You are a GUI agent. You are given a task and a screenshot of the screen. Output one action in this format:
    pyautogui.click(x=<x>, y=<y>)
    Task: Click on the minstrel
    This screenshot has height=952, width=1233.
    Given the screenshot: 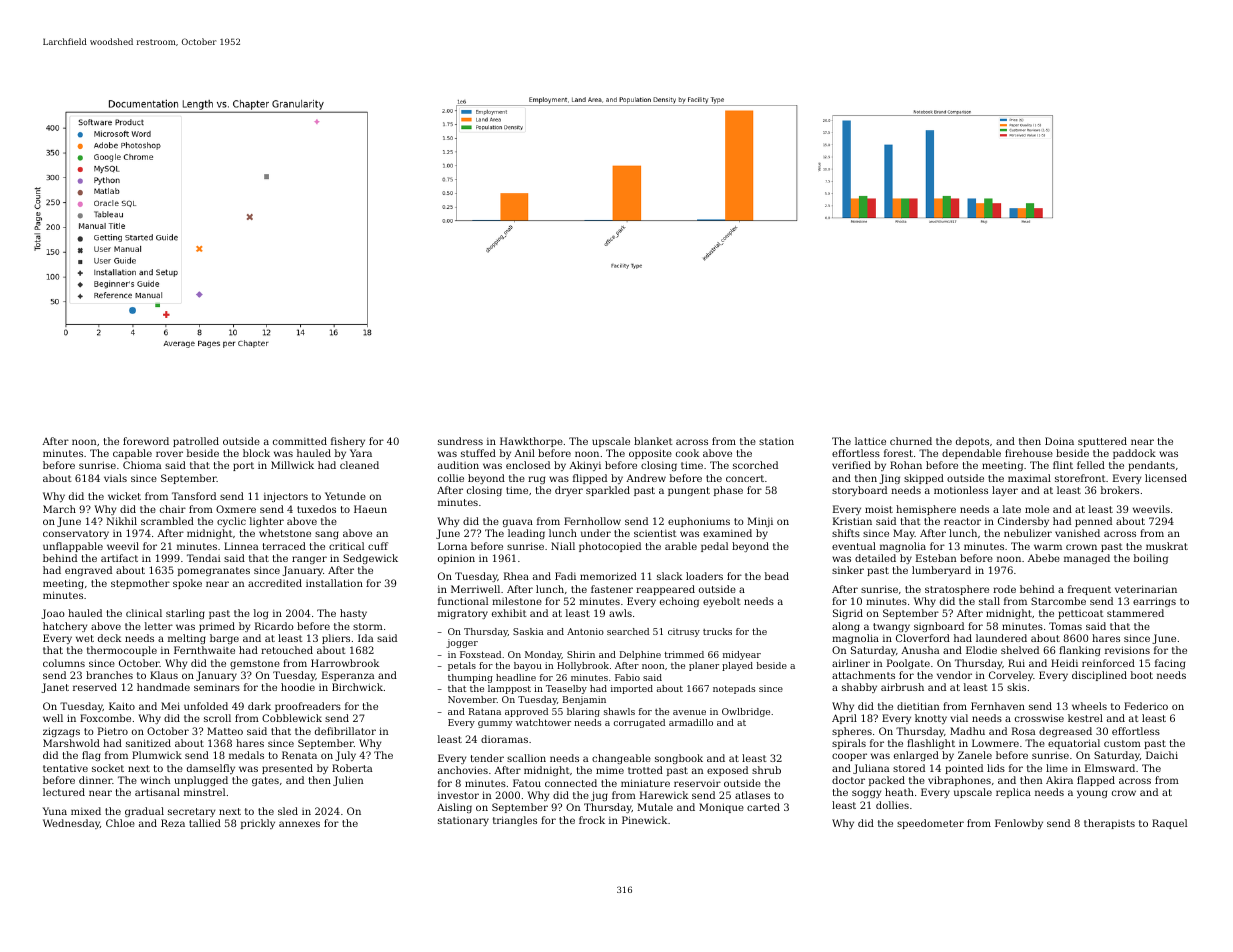 What is the action you would take?
    pyautogui.click(x=204, y=792)
